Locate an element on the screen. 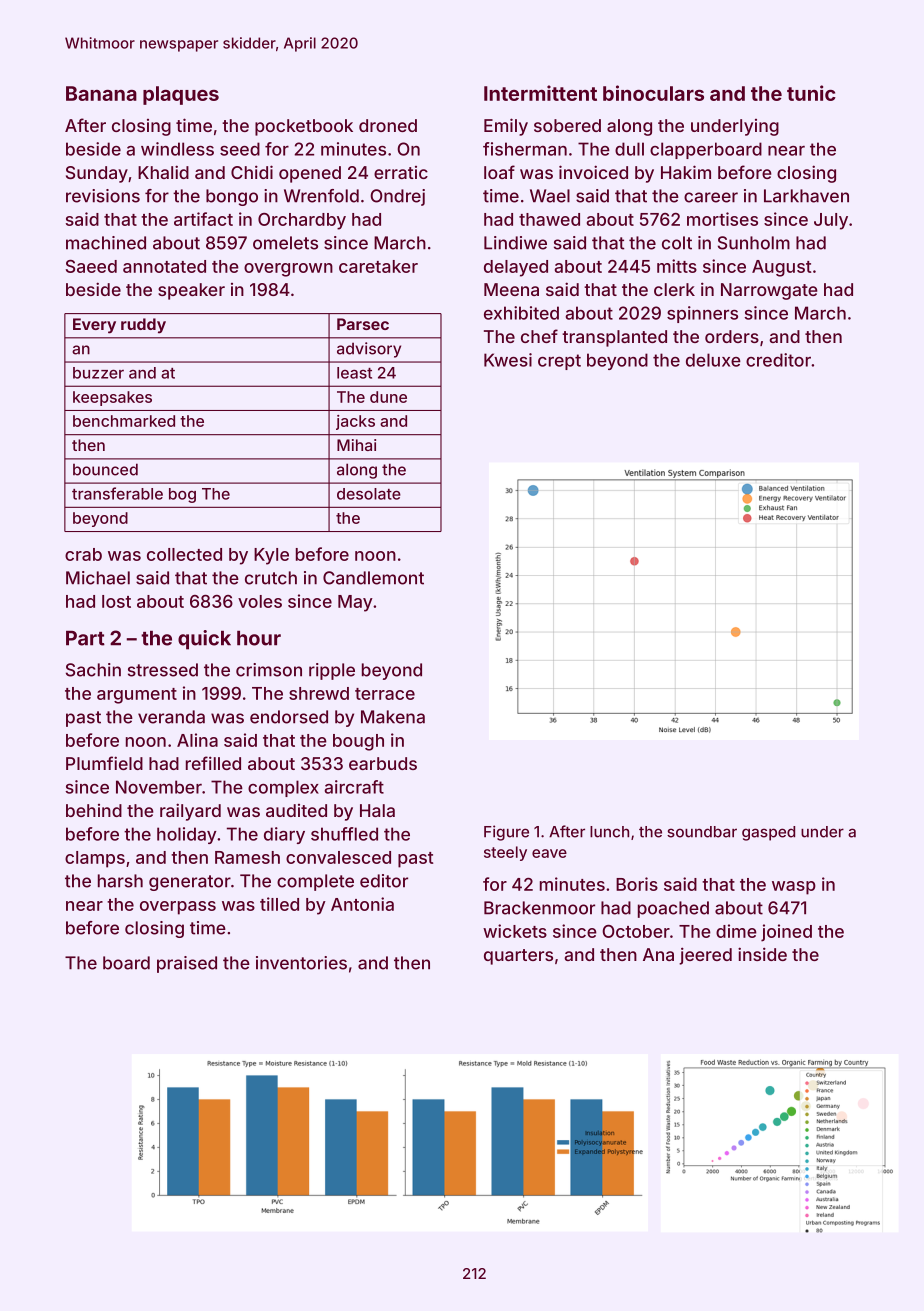 Image resolution: width=924 pixels, height=1311 pixels. praised is located at coordinates (187, 964).
